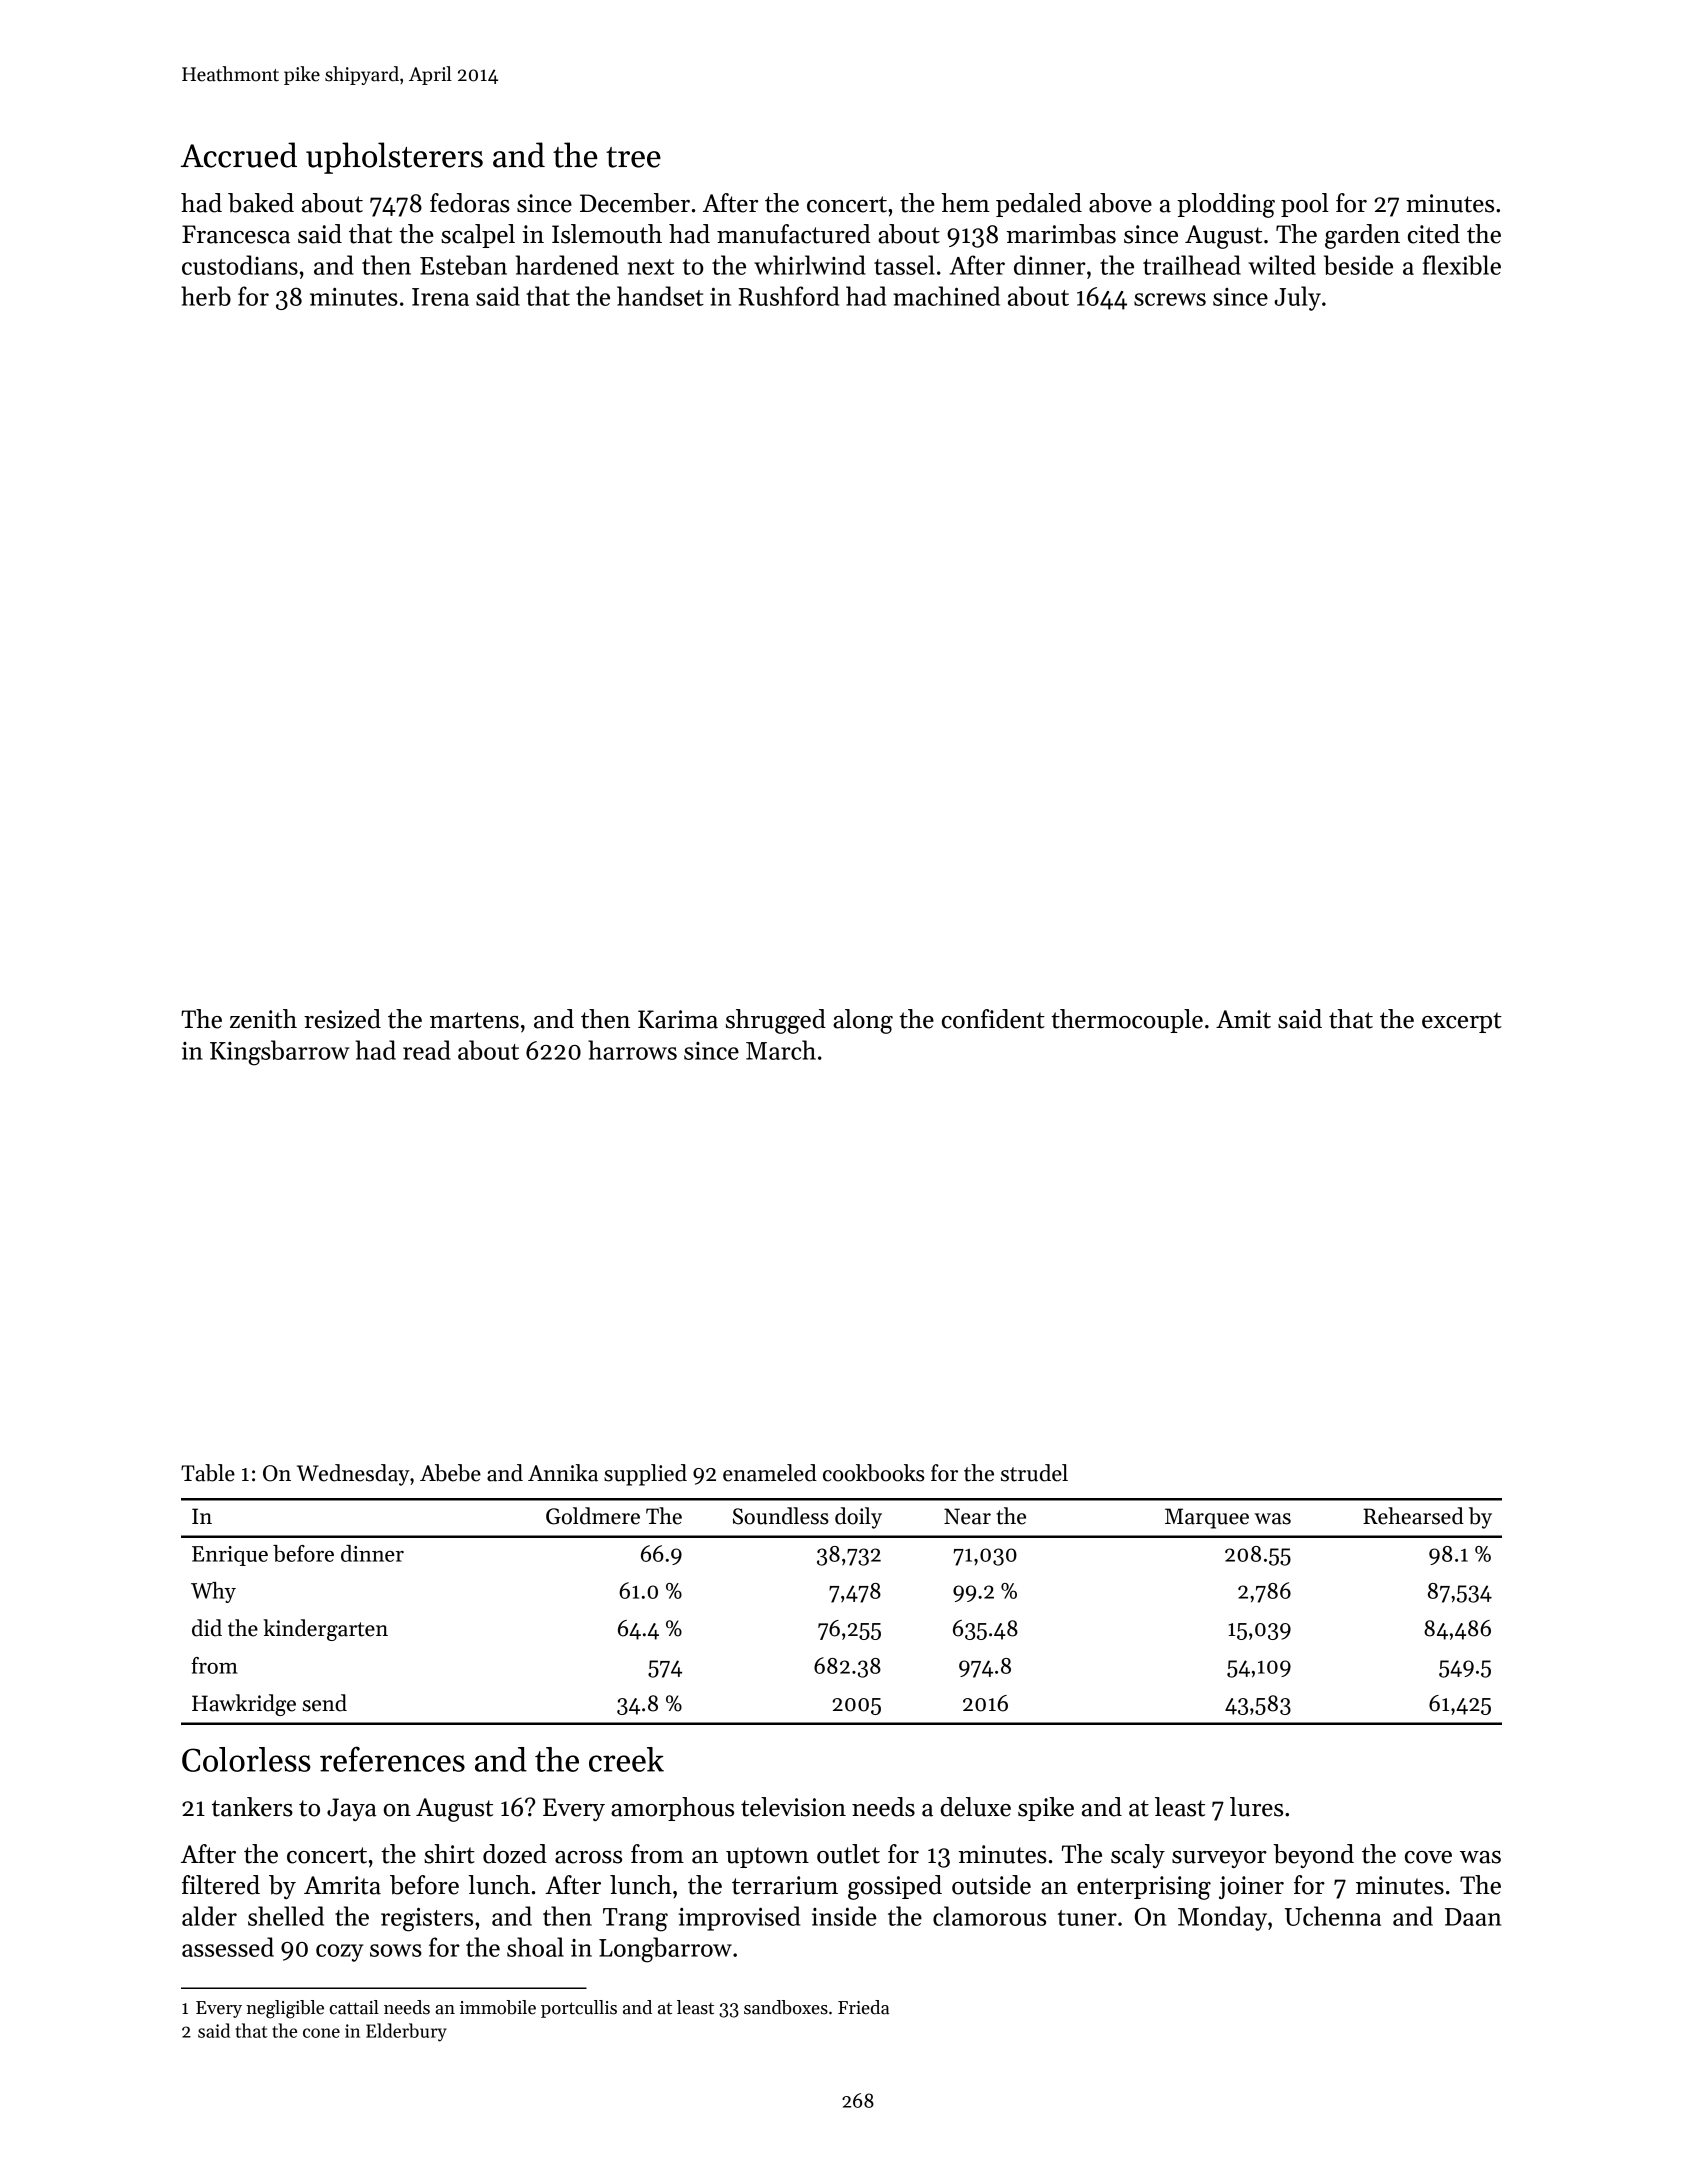 The image size is (1683, 2178). What do you see at coordinates (863, 2007) in the image?
I see `Frieda` at bounding box center [863, 2007].
